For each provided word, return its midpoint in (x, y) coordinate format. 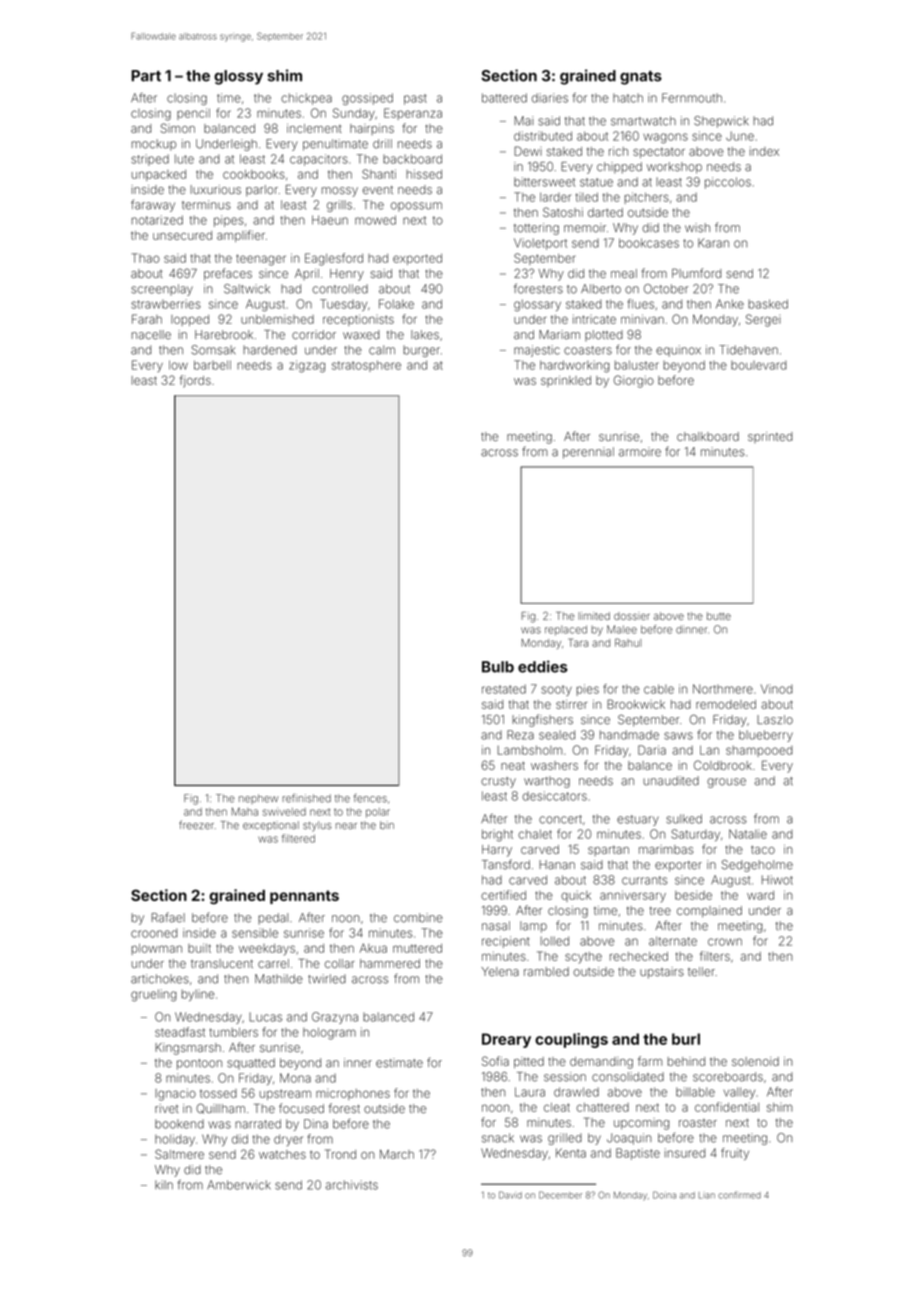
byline (198, 995)
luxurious (216, 189)
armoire (640, 452)
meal (624, 273)
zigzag (307, 366)
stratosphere (366, 366)
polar (378, 813)
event (378, 190)
